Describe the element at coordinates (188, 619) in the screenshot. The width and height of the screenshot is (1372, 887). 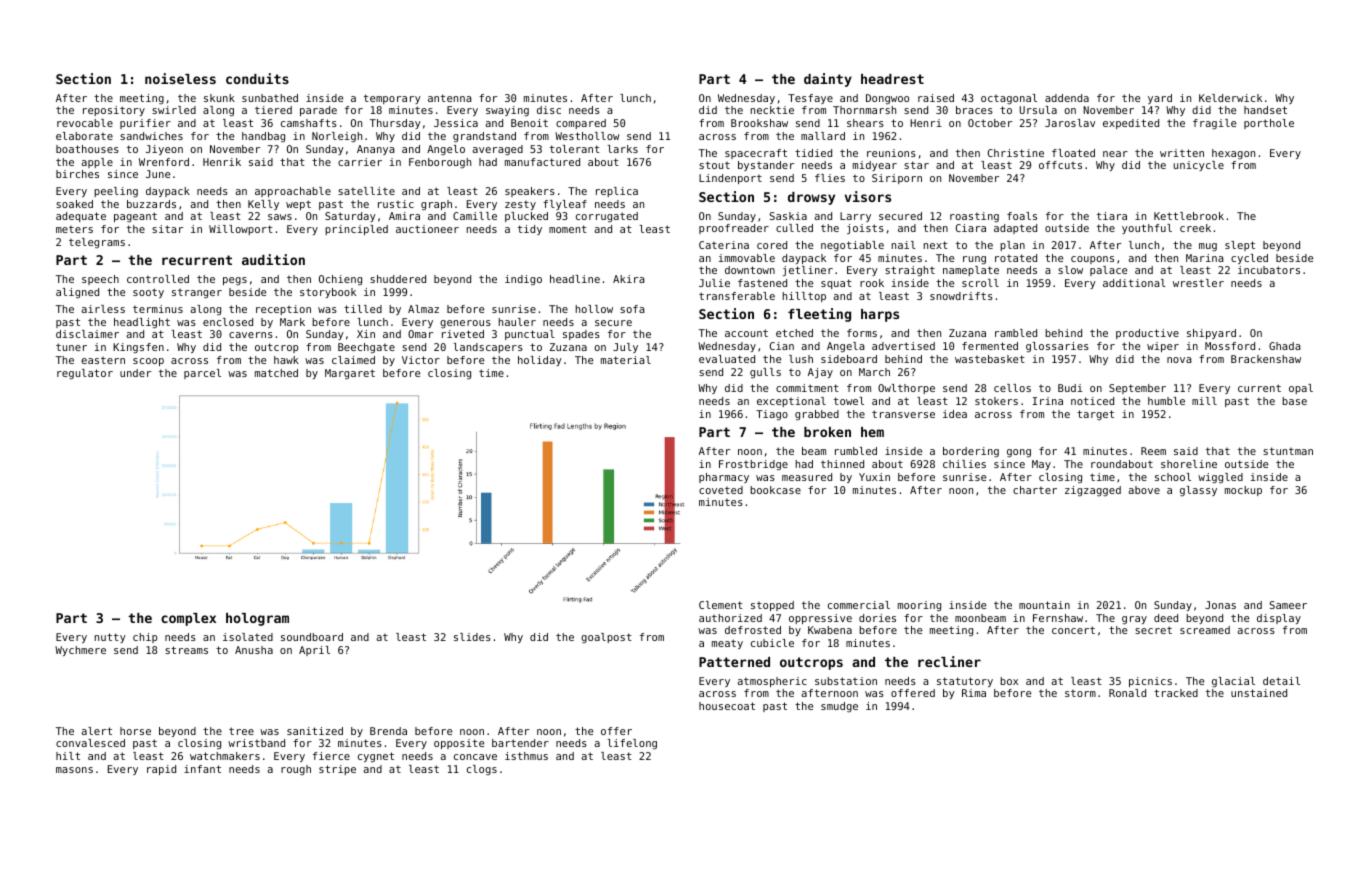
I see `complex` at that location.
